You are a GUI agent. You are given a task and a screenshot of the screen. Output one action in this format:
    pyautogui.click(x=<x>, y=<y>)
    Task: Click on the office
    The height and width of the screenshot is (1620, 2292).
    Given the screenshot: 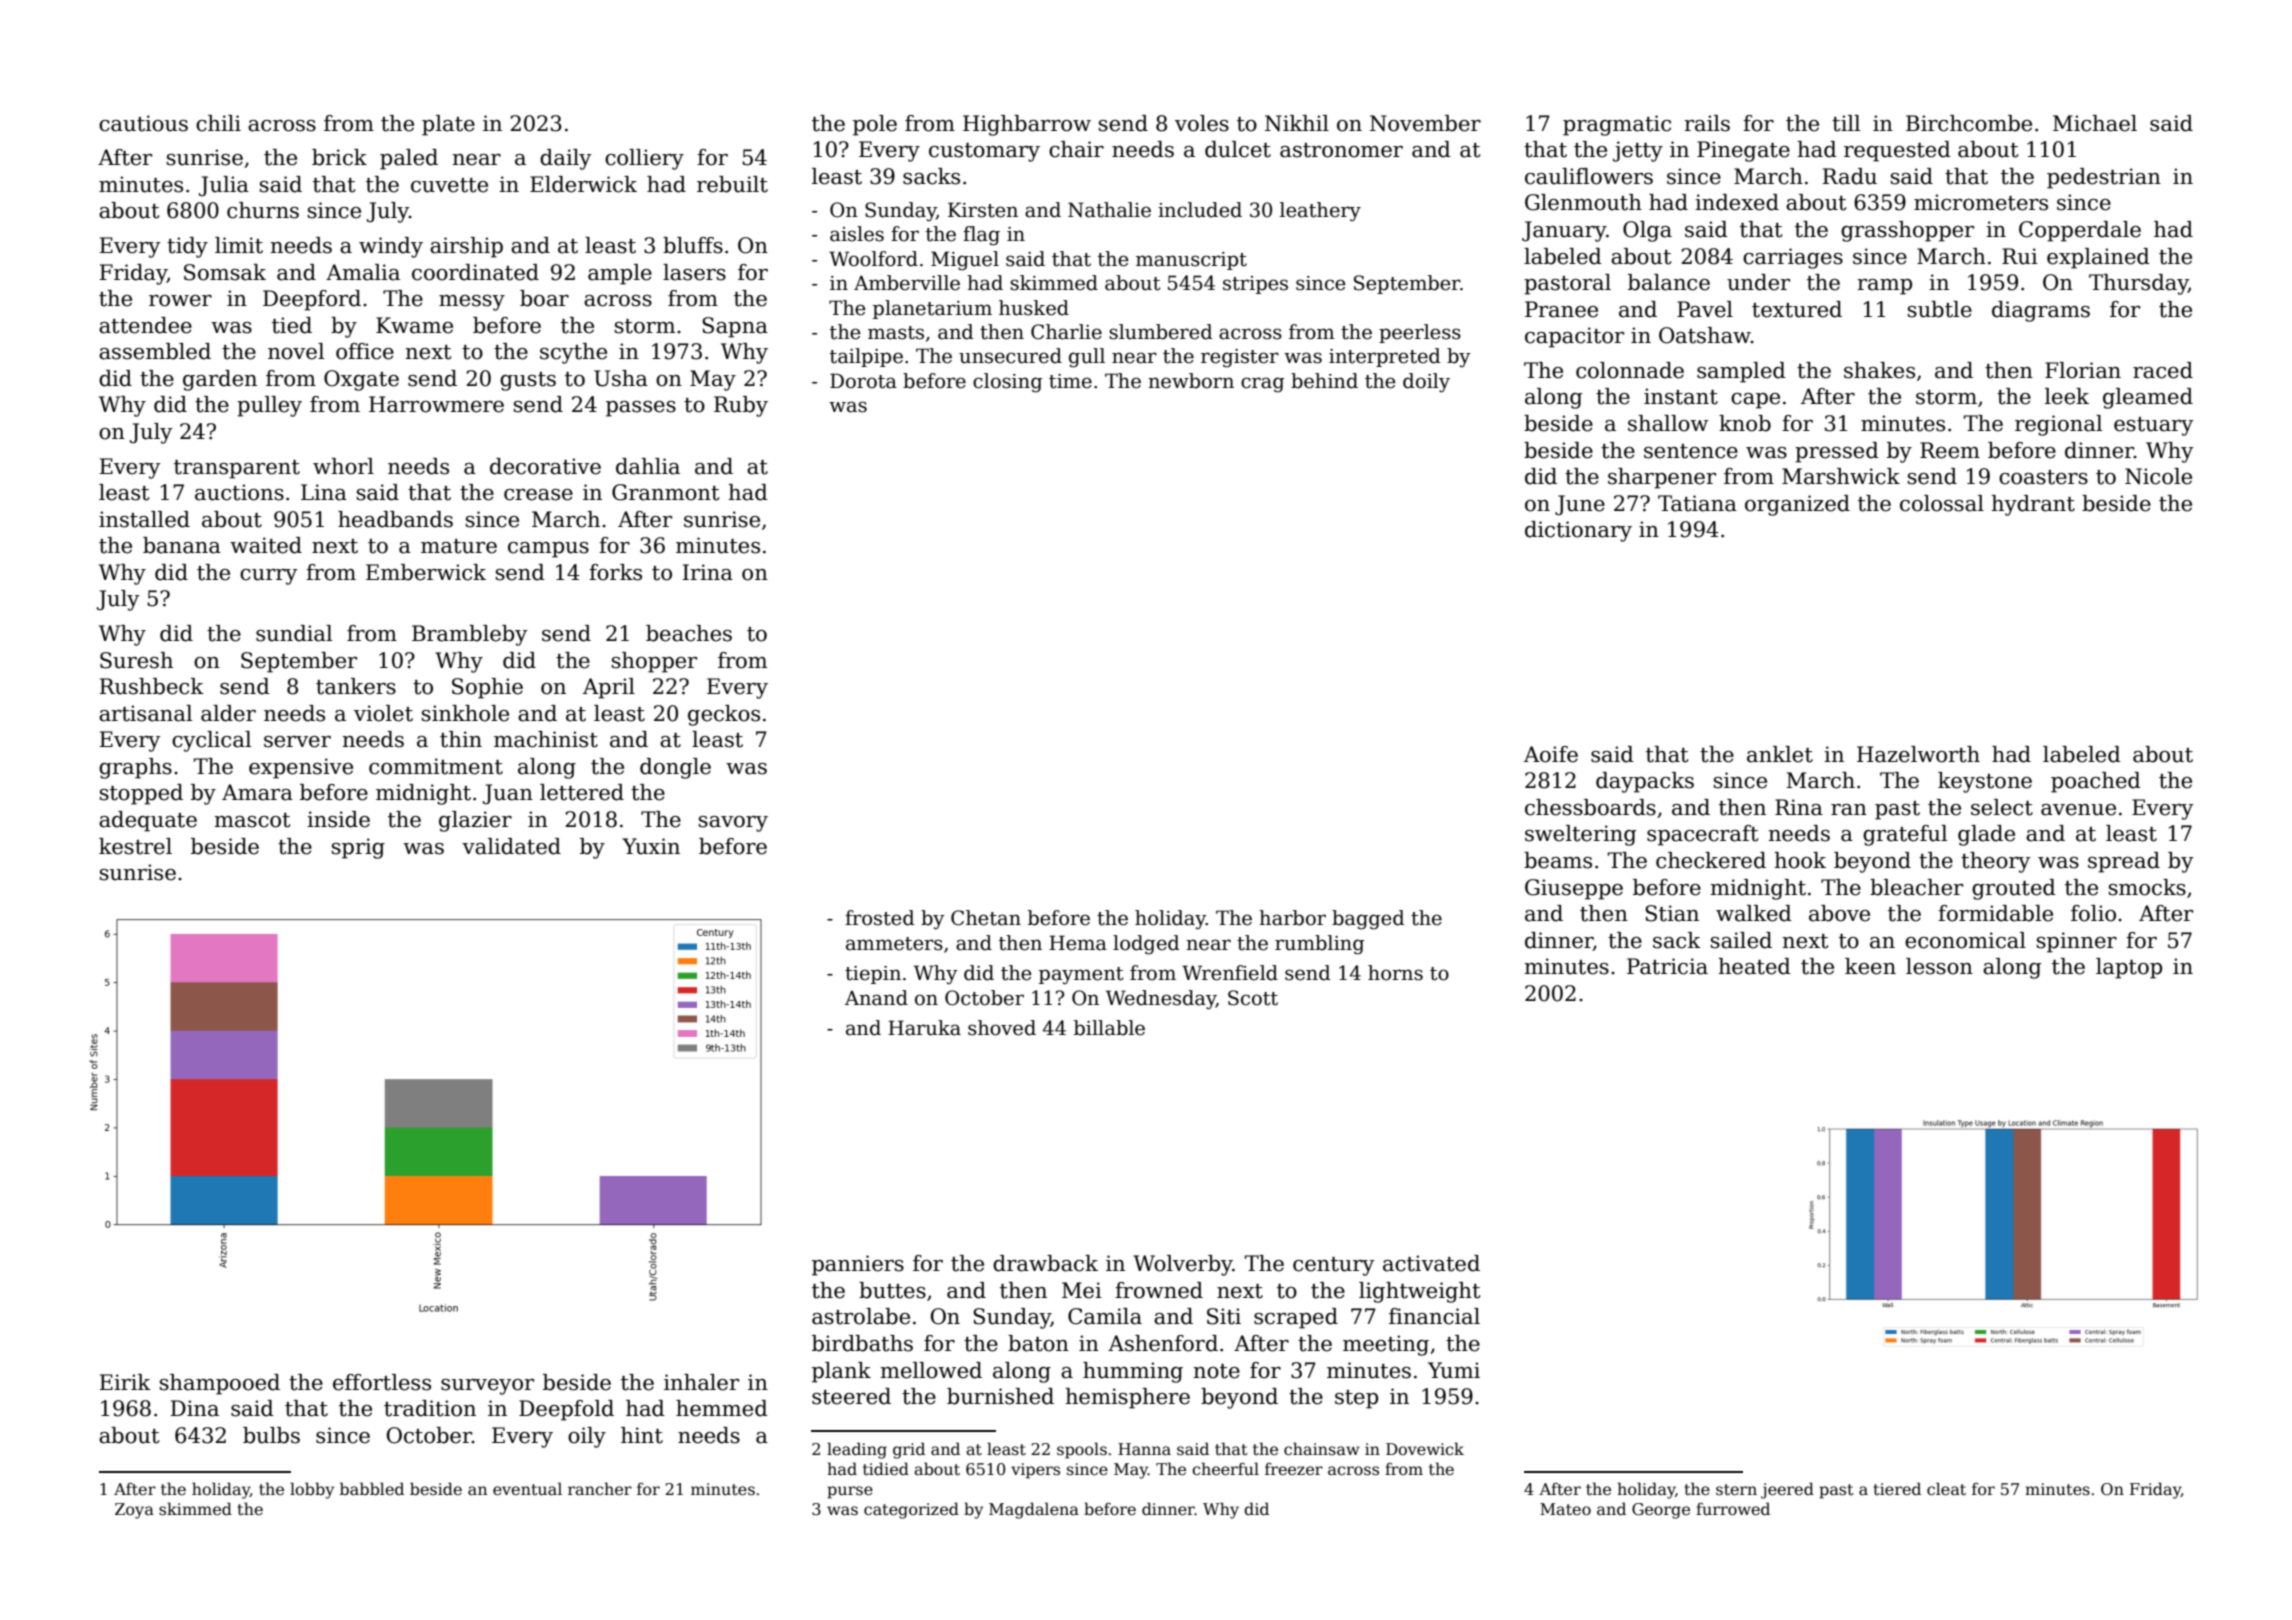 What is the action you would take?
    pyautogui.click(x=365, y=351)
